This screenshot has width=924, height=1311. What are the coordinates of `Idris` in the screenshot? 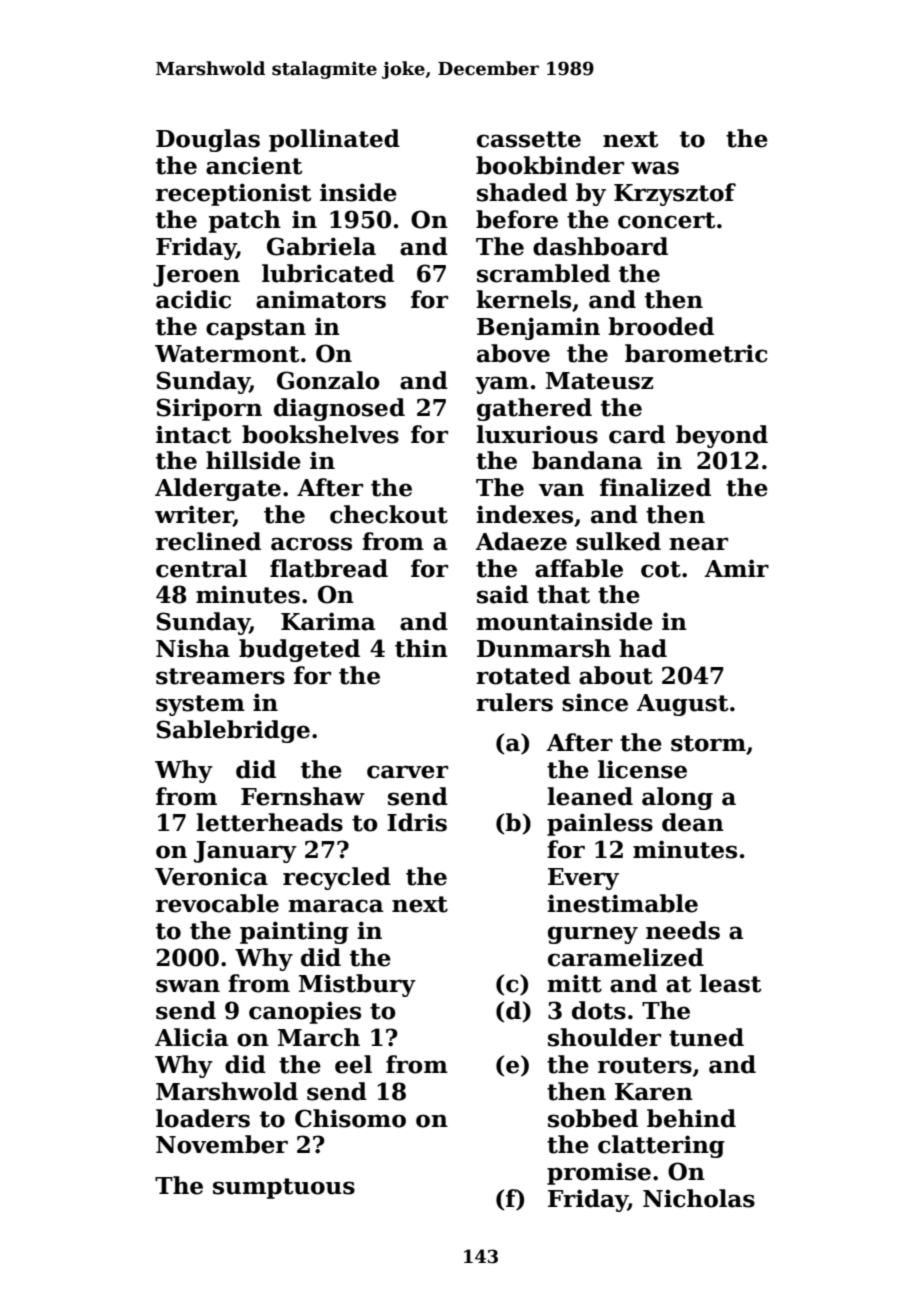 It's located at (417, 822).
